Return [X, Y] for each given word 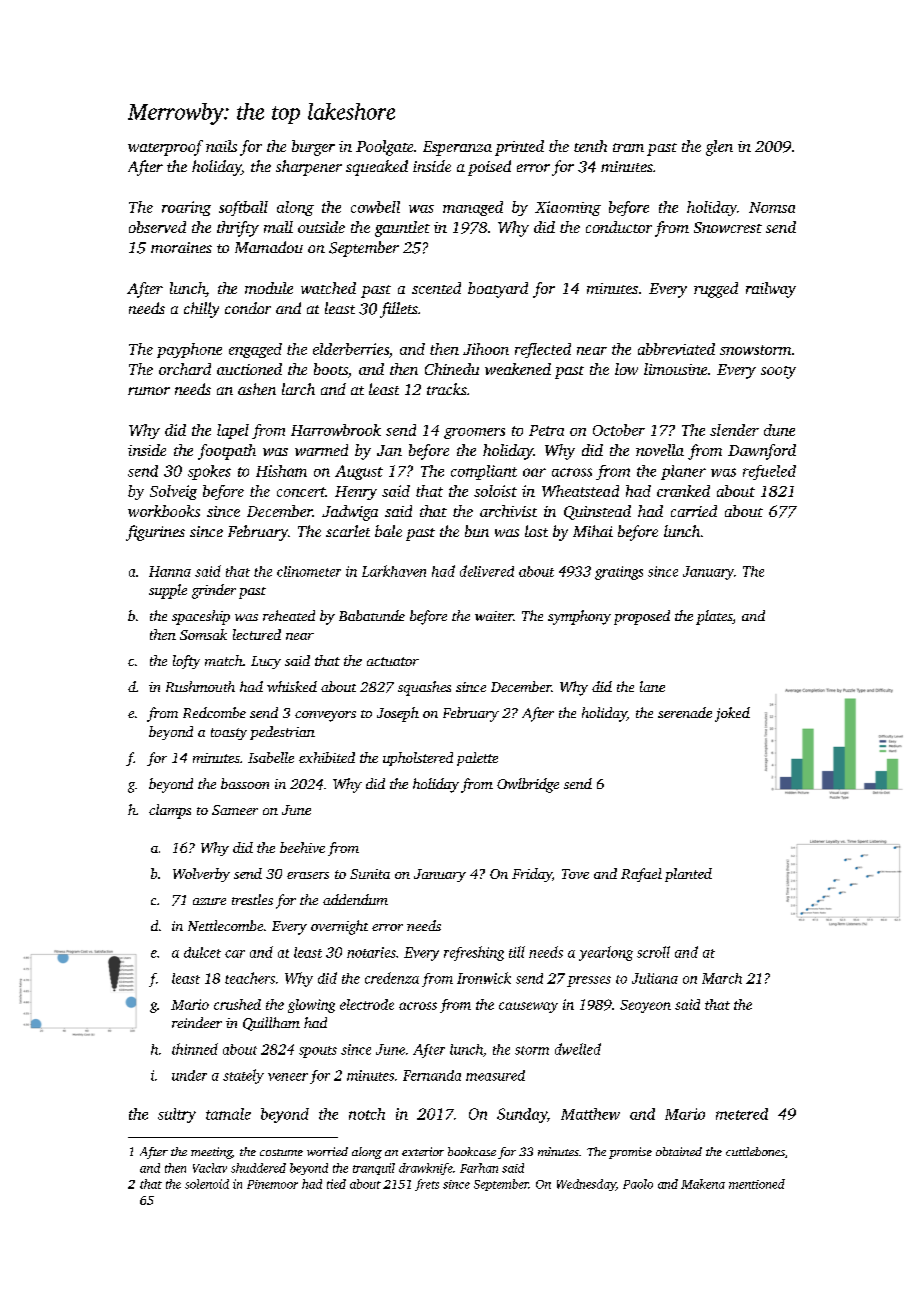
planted [688, 875]
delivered [487, 571]
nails [221, 146]
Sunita [370, 874]
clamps [170, 811]
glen [719, 148]
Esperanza [457, 148]
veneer [288, 1077]
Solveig [173, 492]
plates [714, 617]
